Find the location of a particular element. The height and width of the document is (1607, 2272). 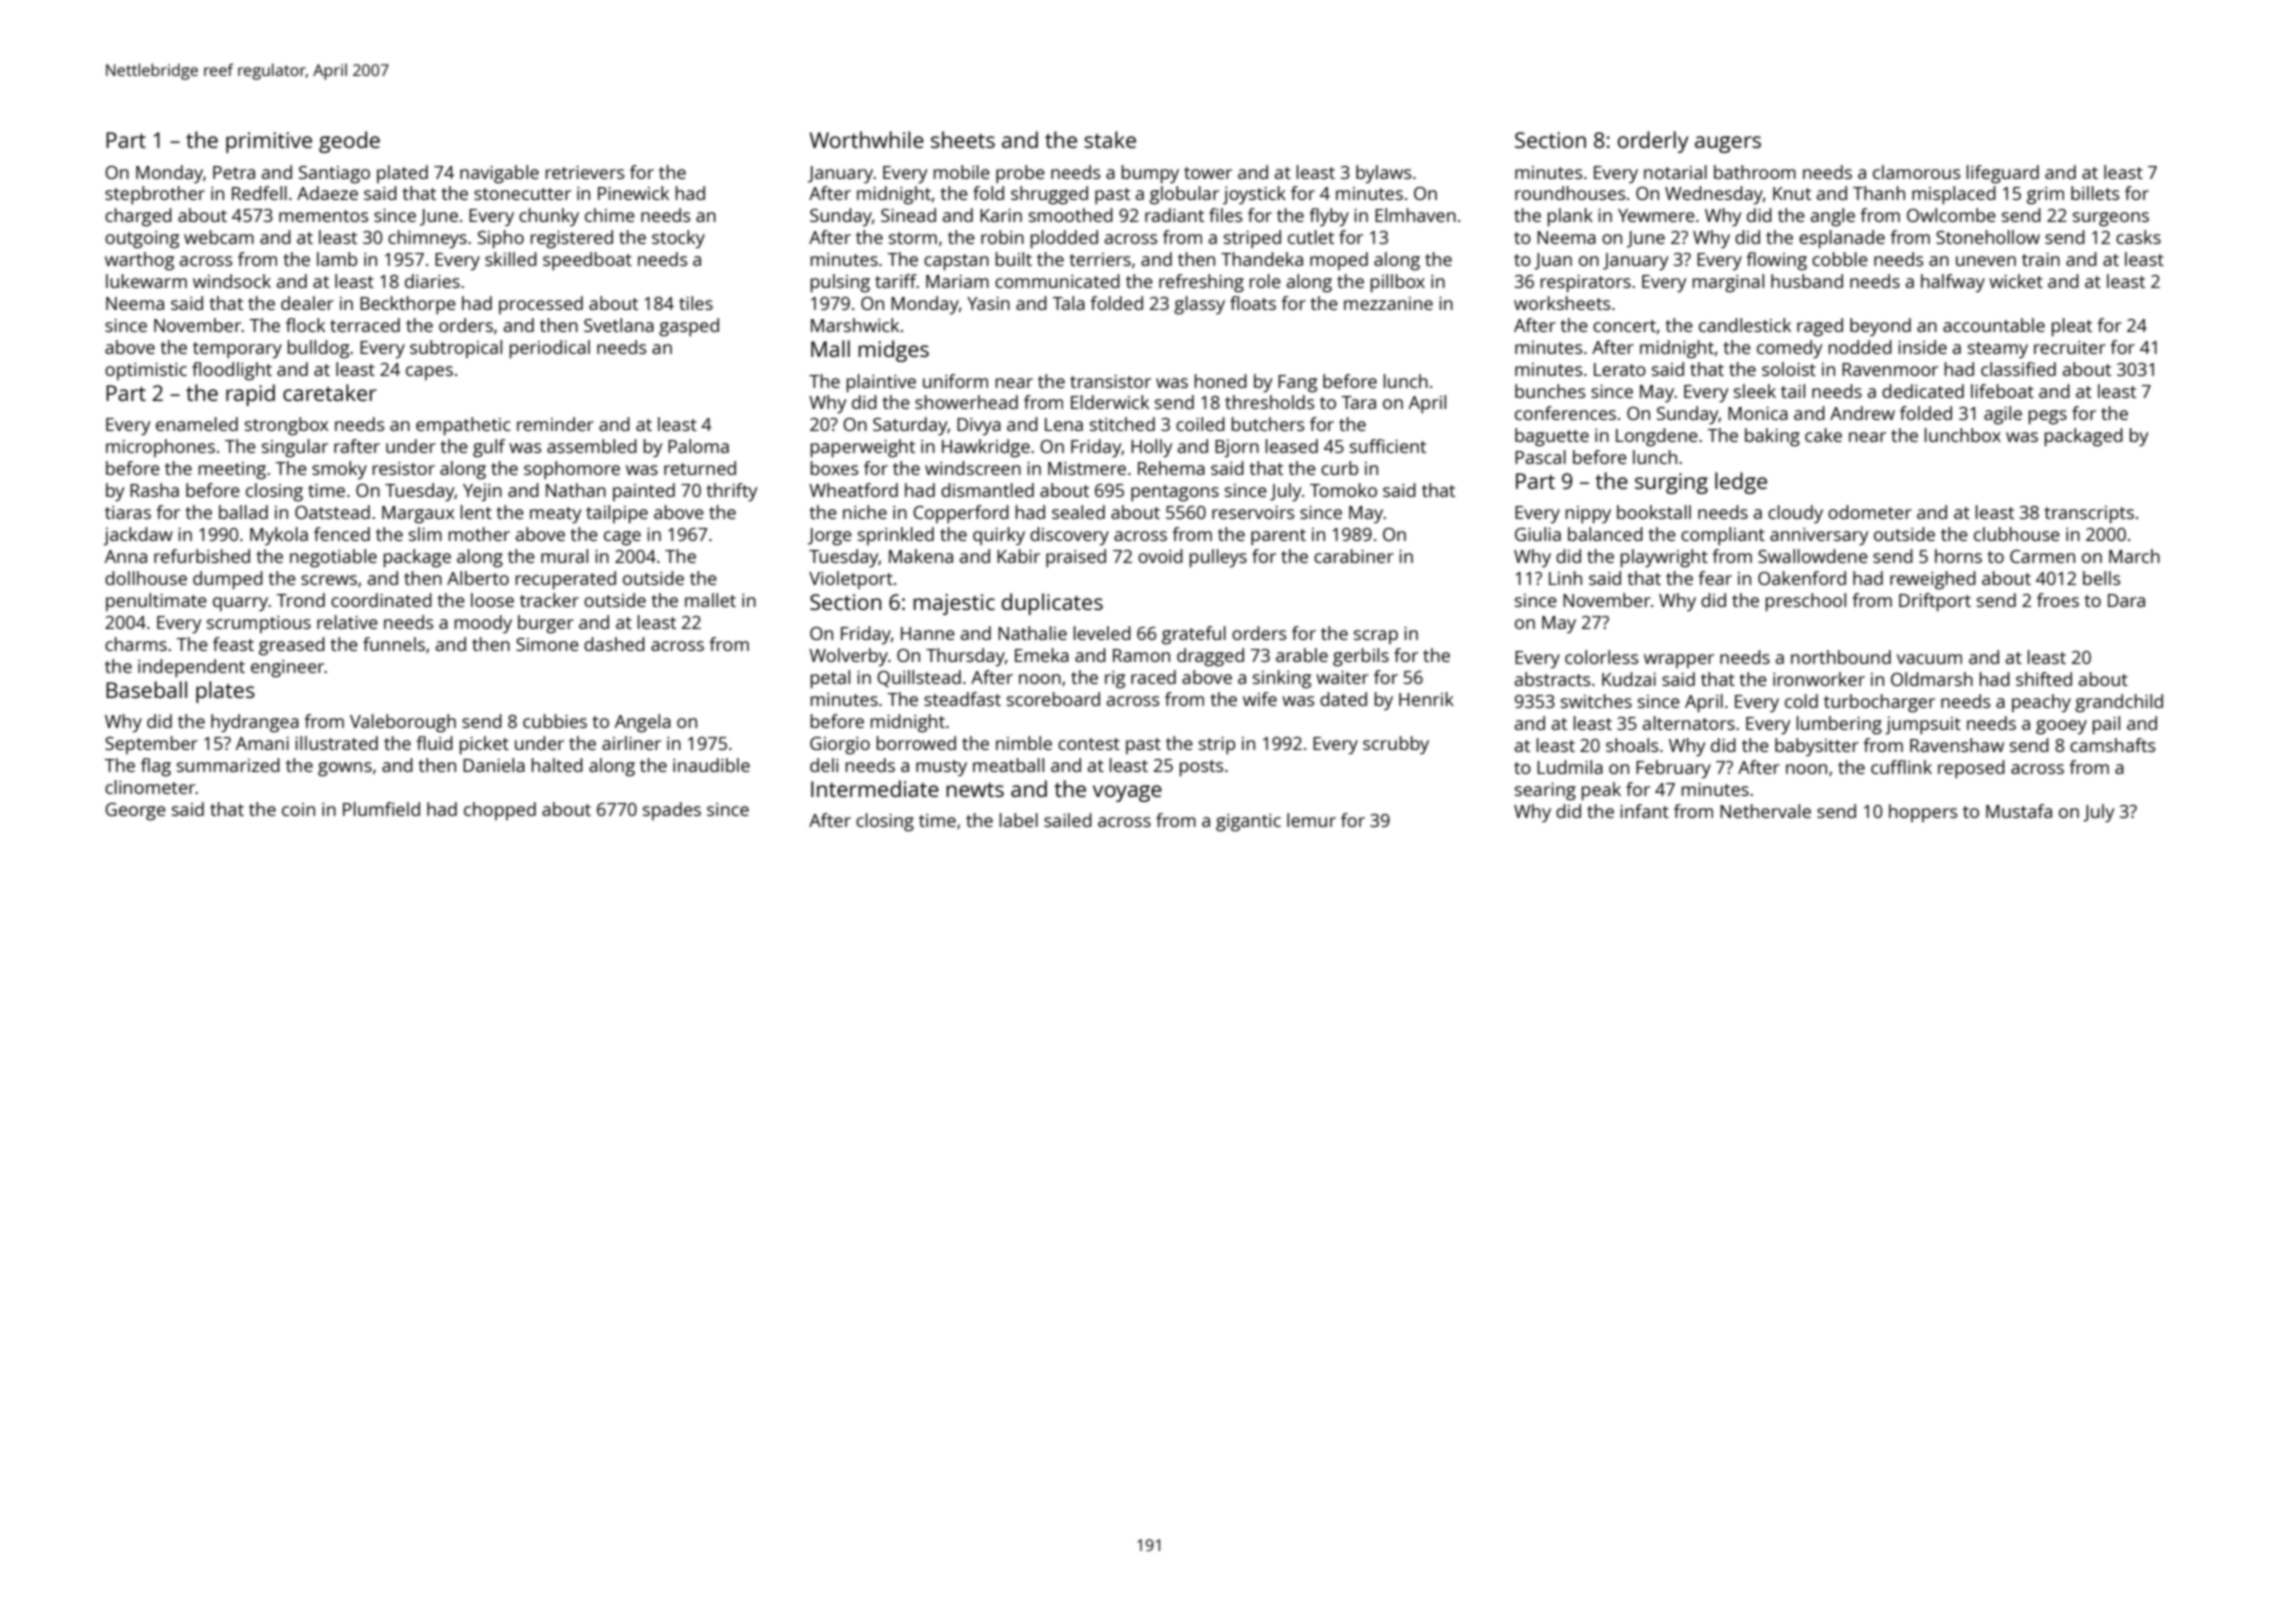

augers is located at coordinates (1728, 144).
